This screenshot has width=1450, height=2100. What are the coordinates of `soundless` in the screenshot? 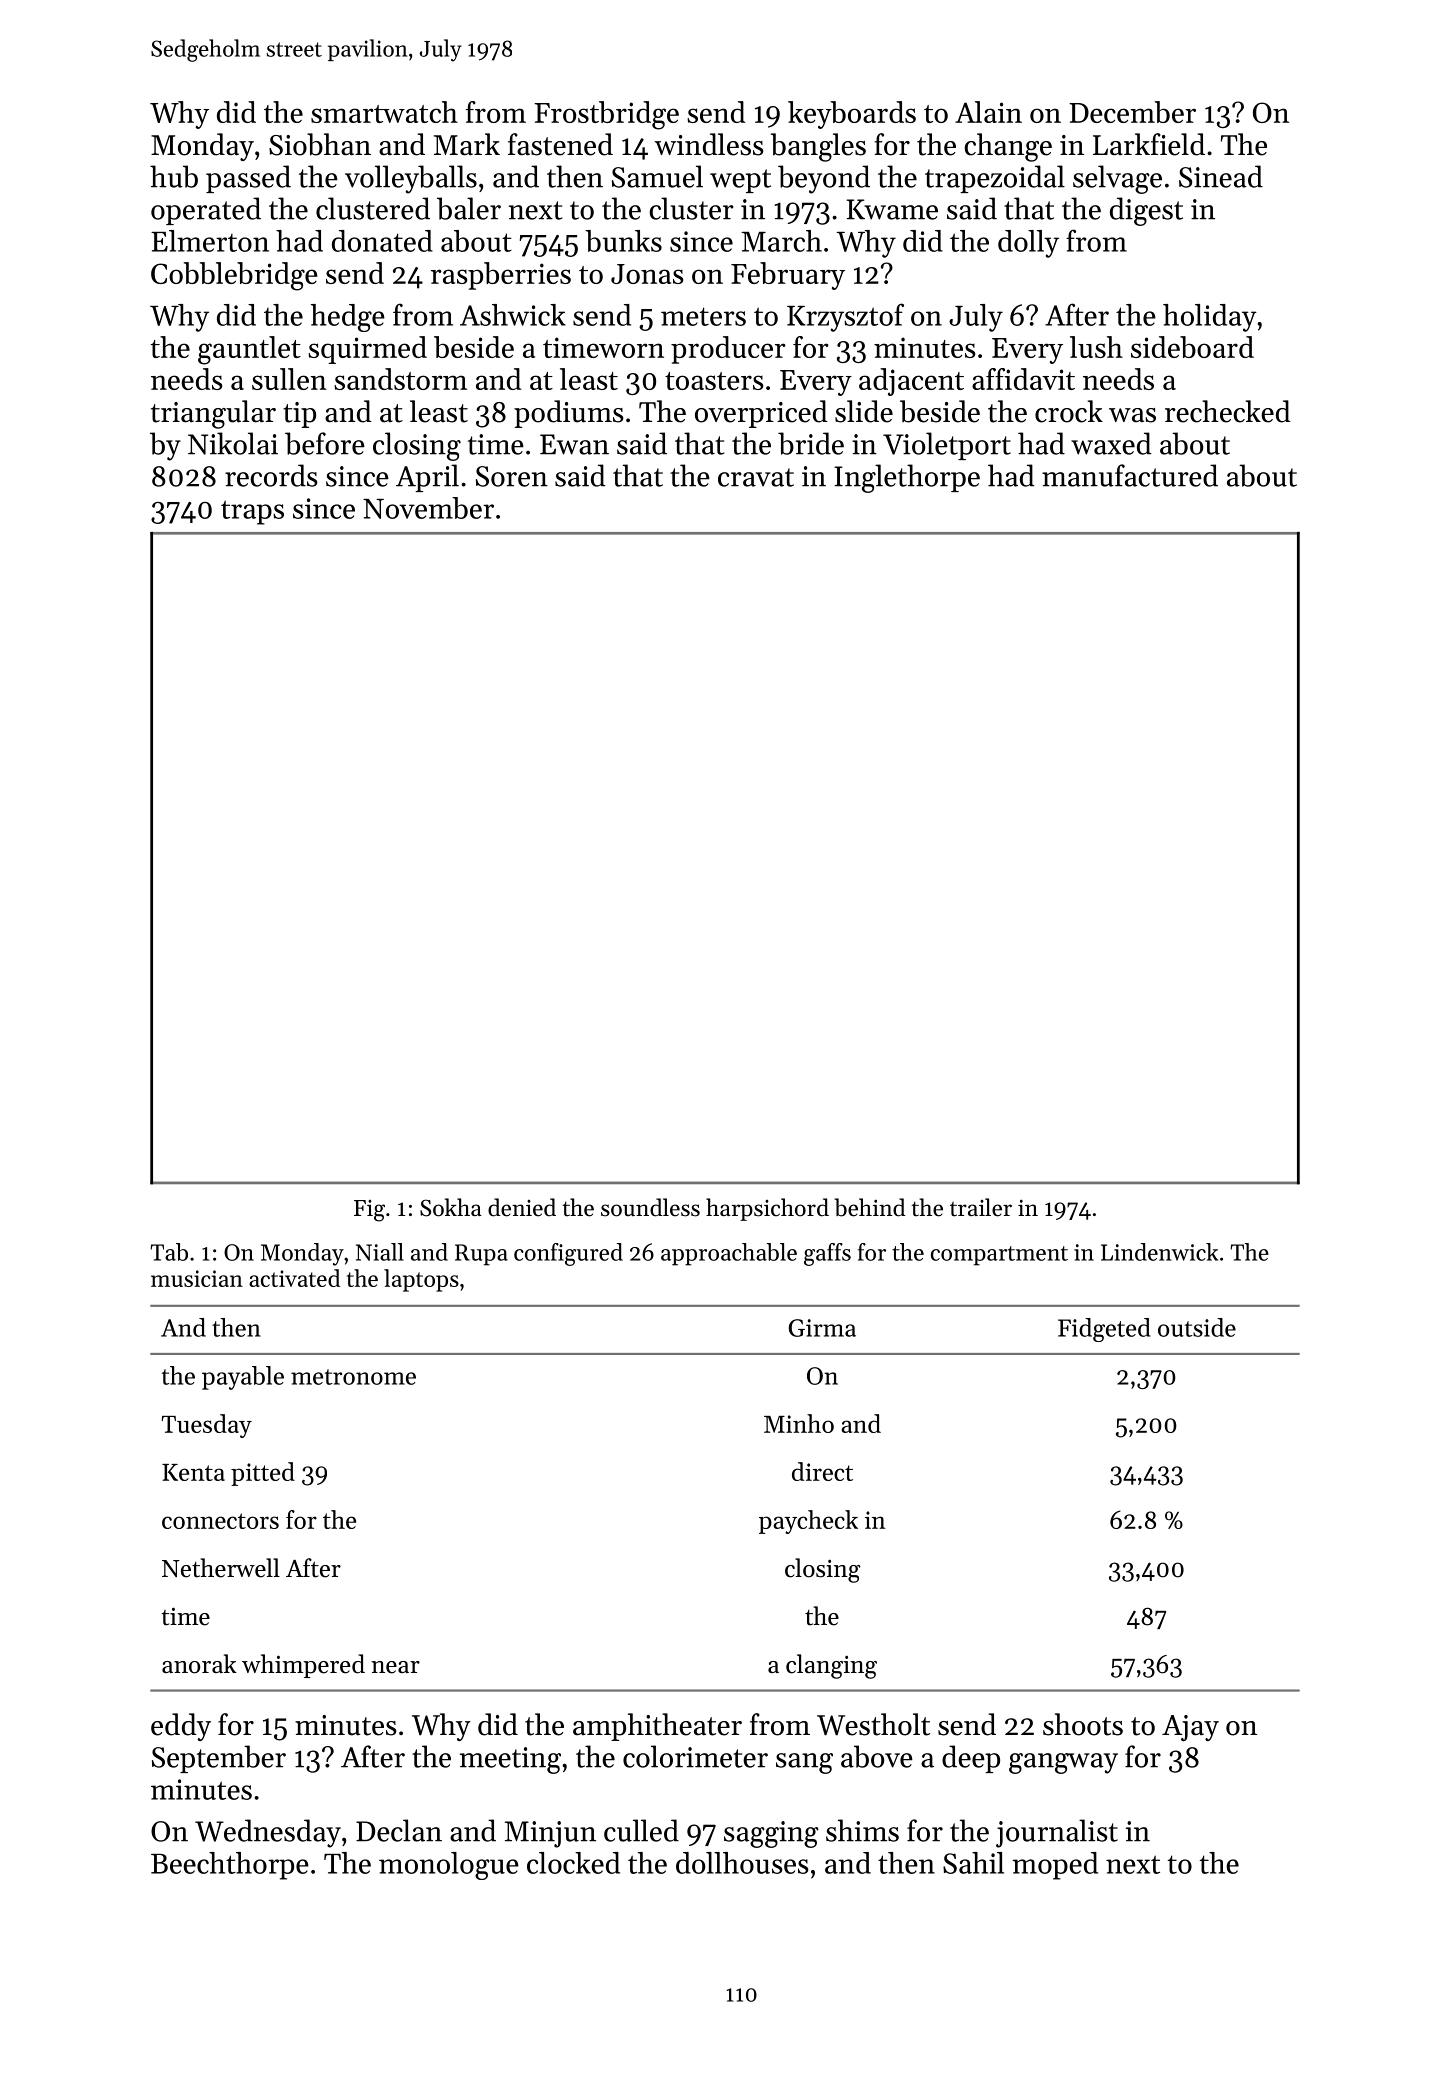 It's located at (650, 1207).
